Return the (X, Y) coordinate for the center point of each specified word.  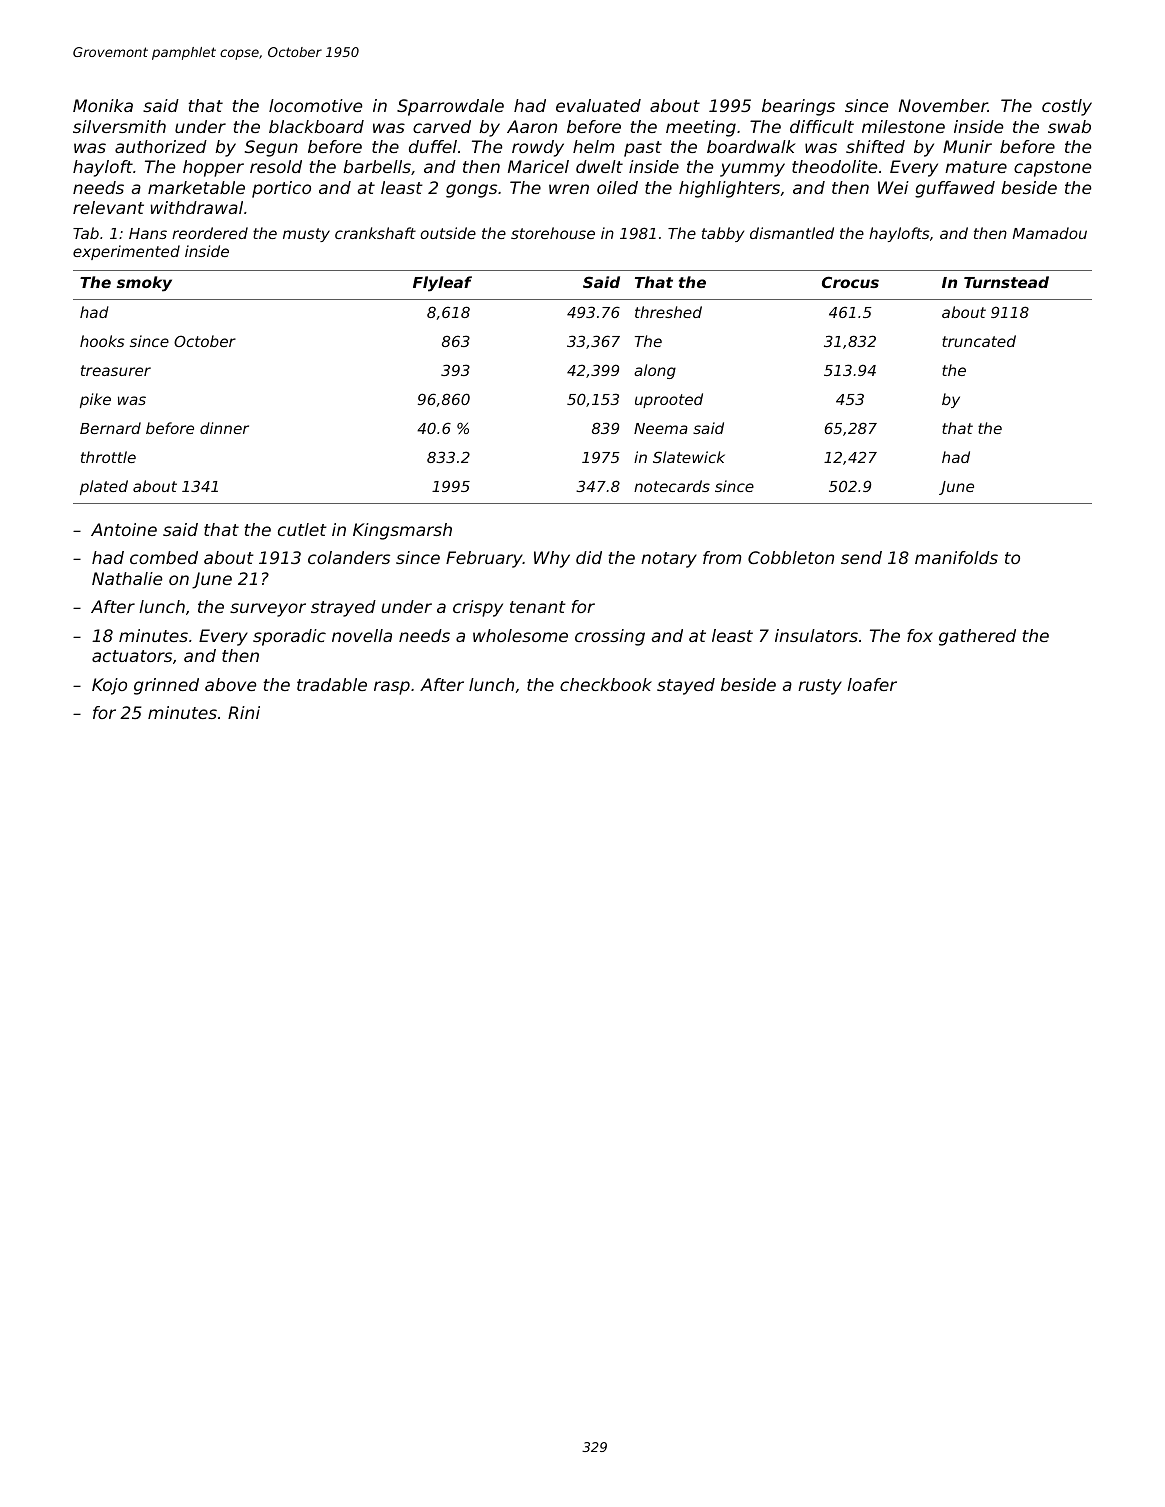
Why (552, 559)
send (861, 557)
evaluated (598, 105)
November (943, 105)
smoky (144, 284)
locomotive (315, 105)
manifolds (956, 557)
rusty (820, 687)
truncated (979, 341)
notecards (672, 486)
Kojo (109, 686)
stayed (686, 686)
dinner (224, 428)
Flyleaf (442, 284)
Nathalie (127, 578)
